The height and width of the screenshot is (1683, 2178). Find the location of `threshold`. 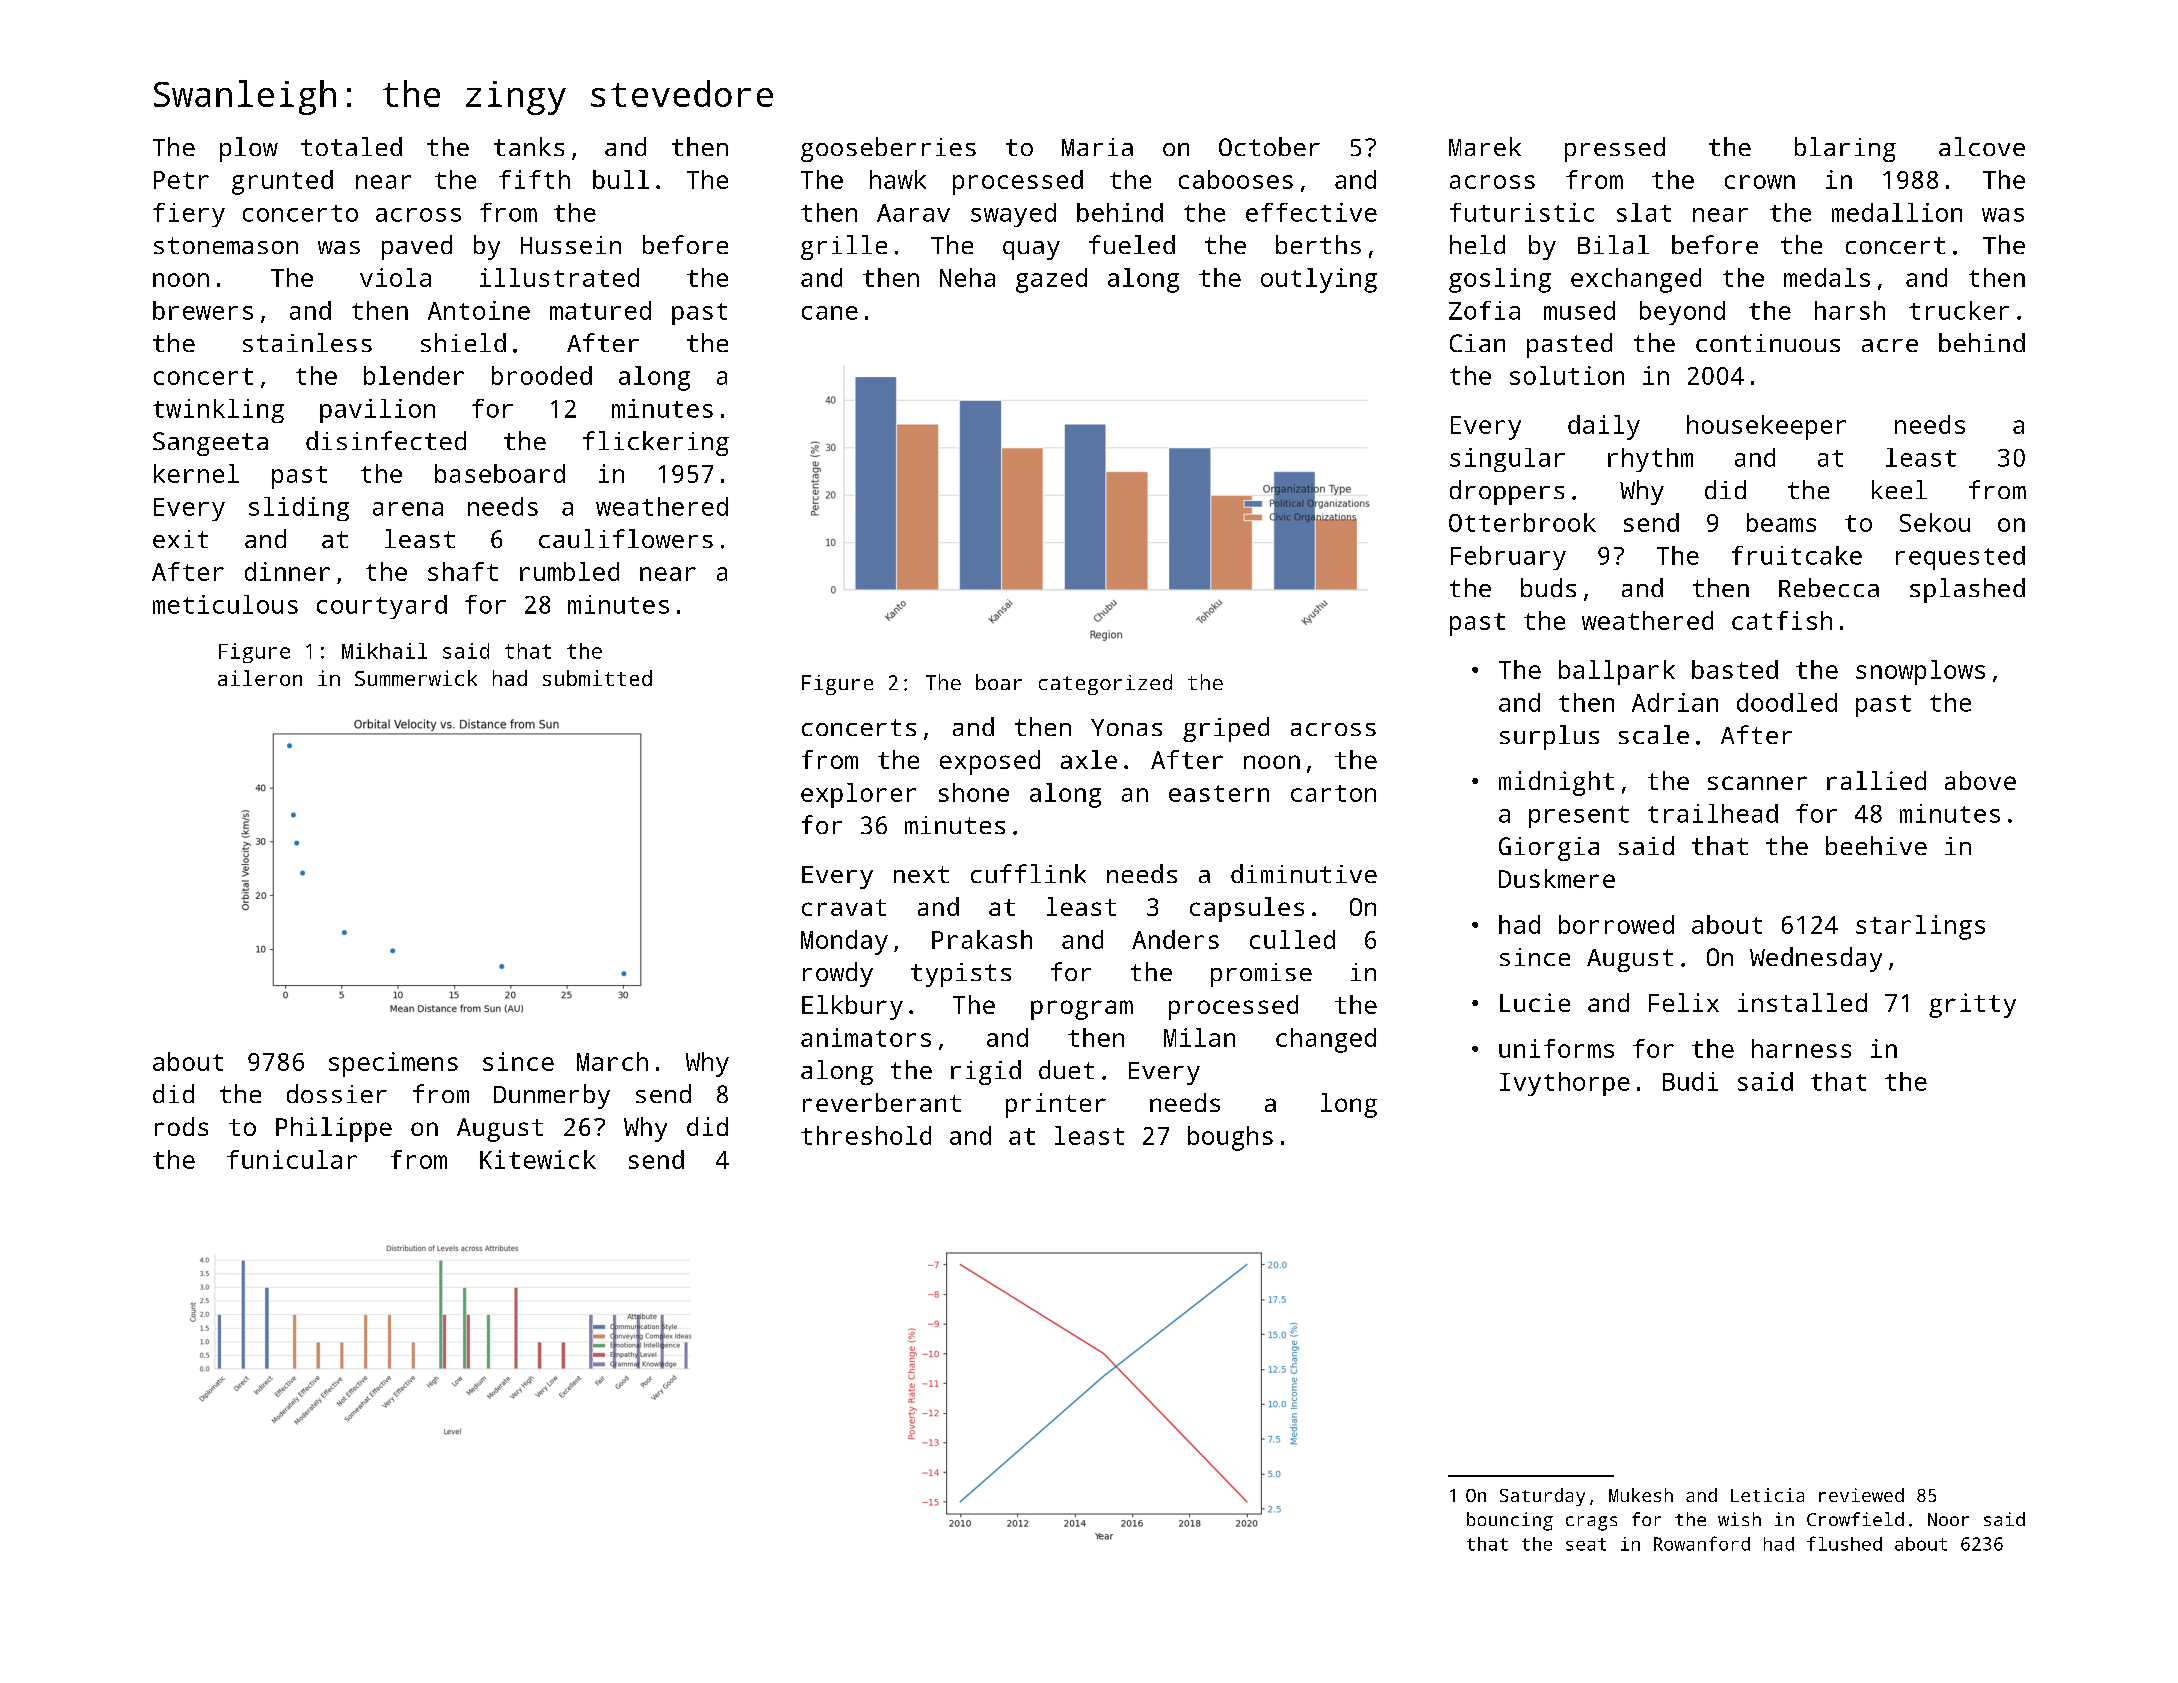

threshold is located at coordinates (866, 1135).
